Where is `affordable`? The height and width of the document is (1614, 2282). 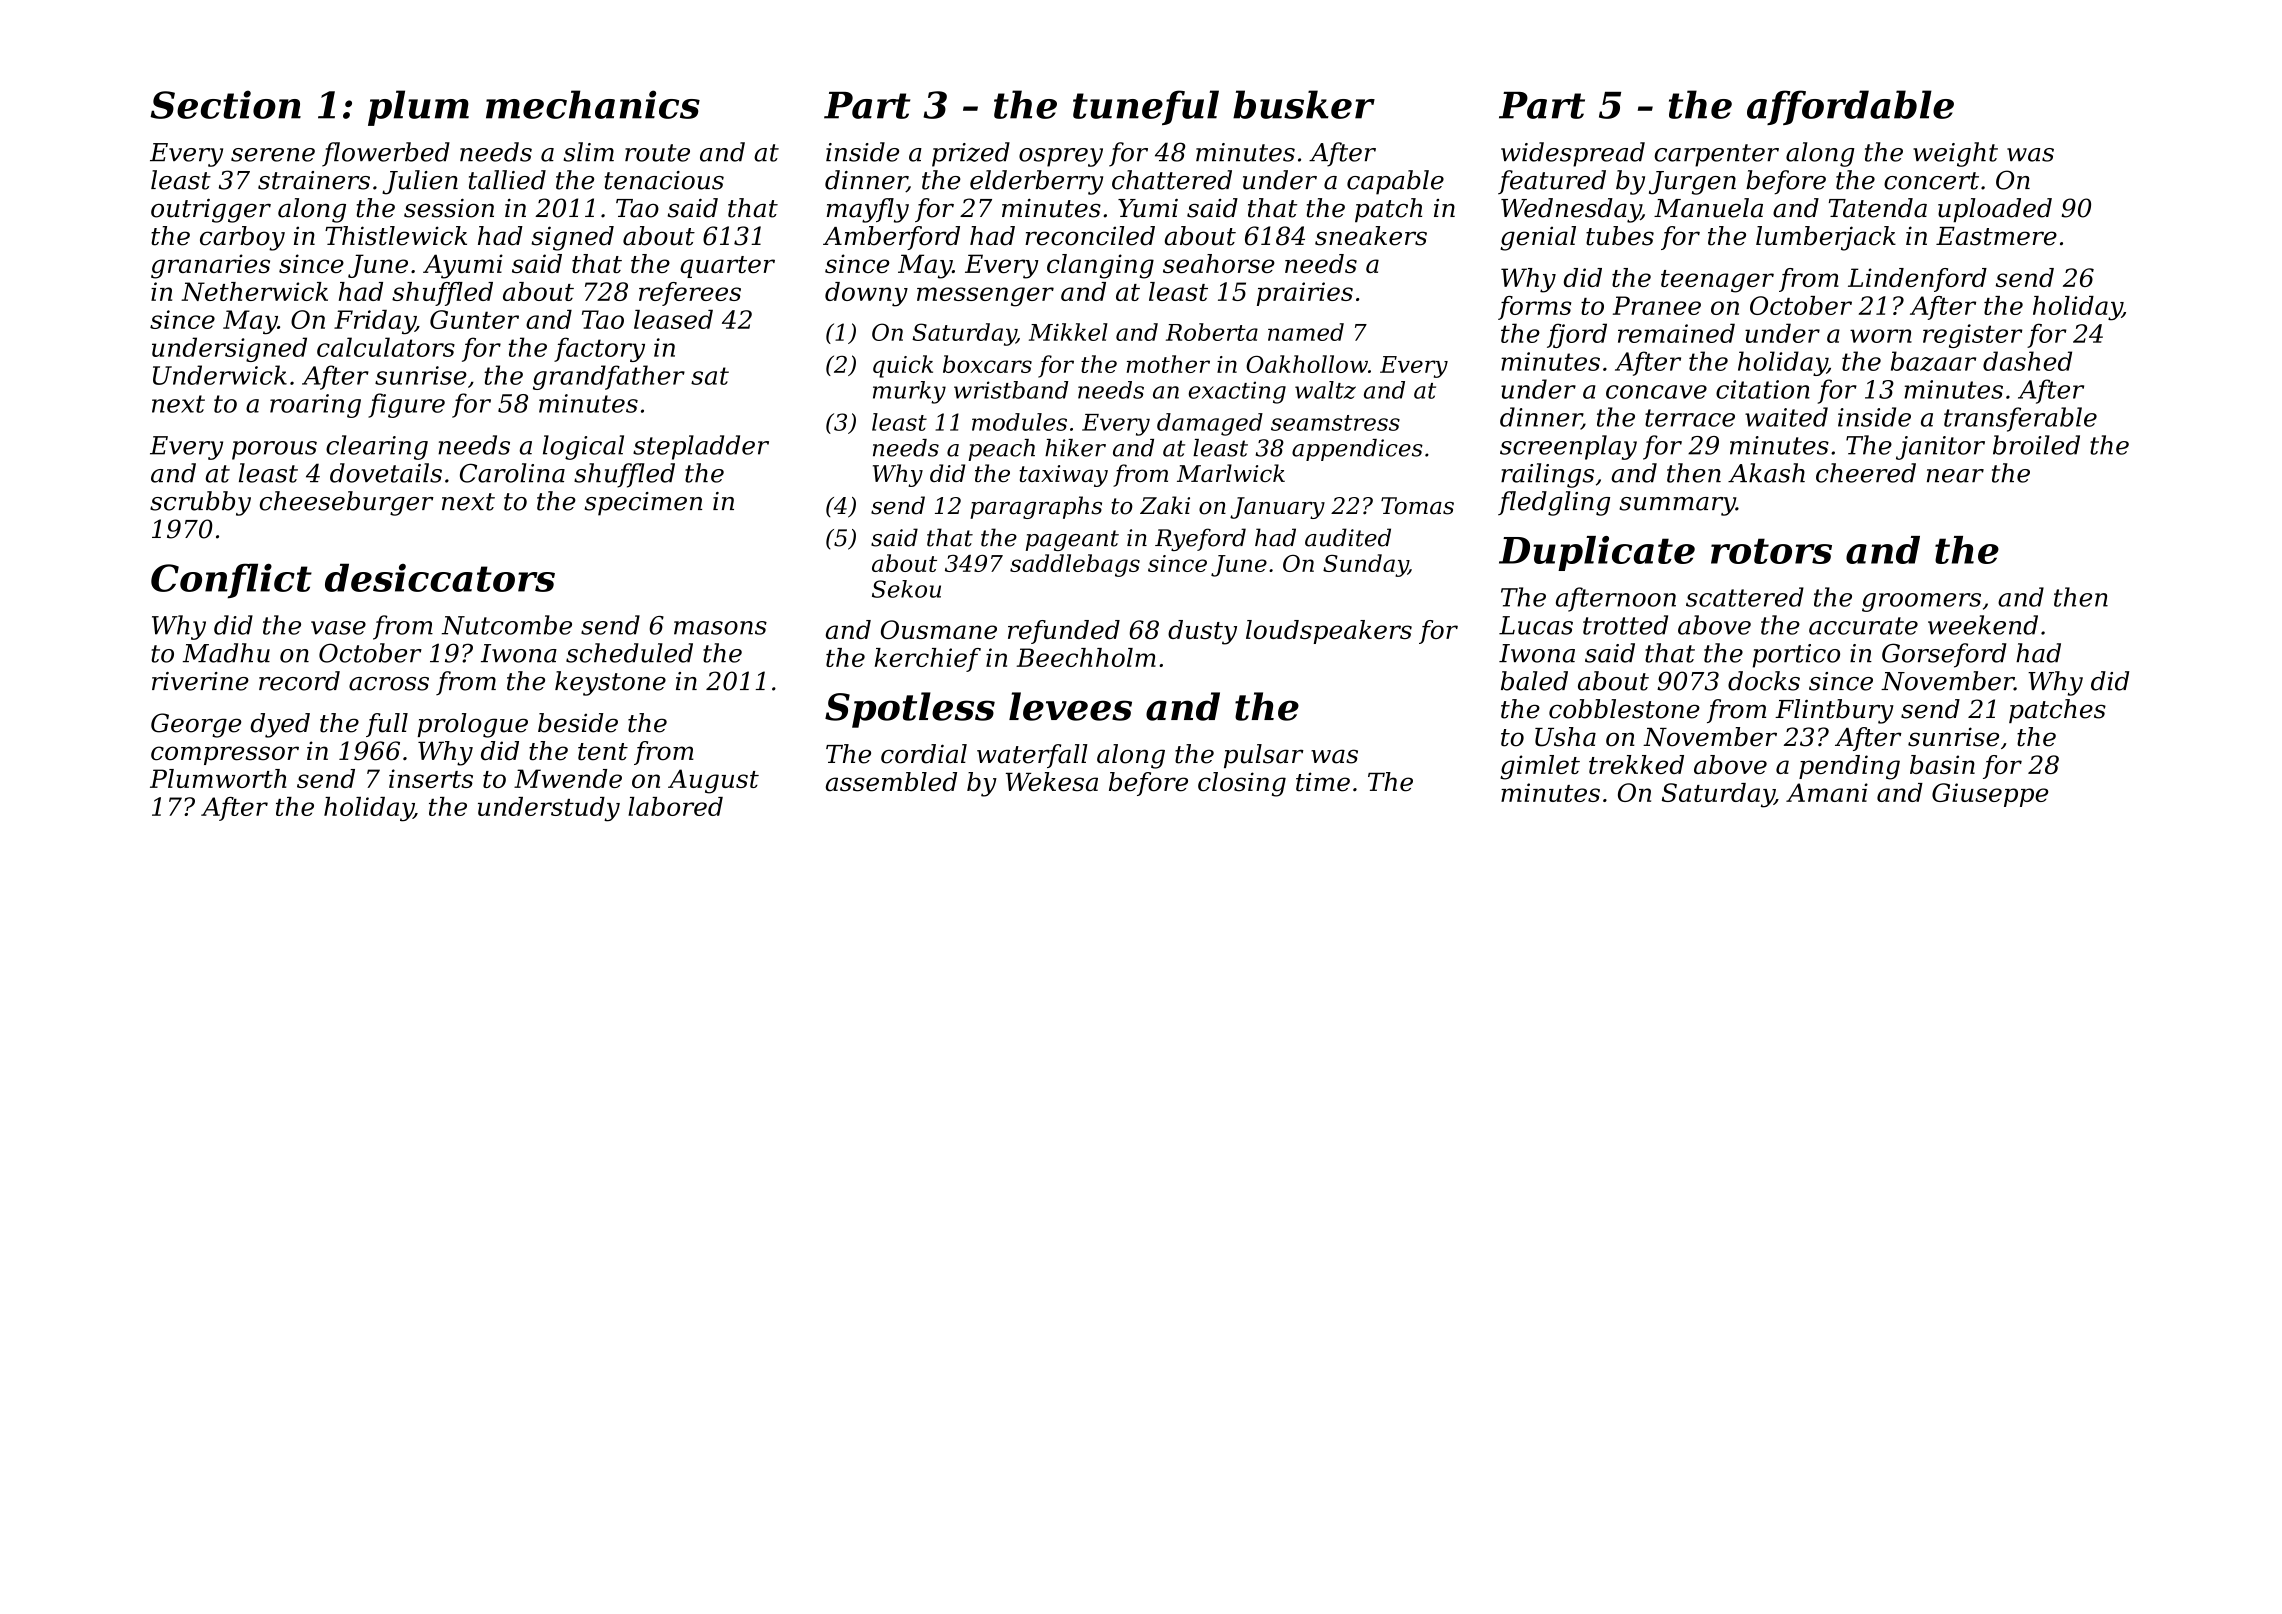 affordable is located at coordinates (1850, 107).
